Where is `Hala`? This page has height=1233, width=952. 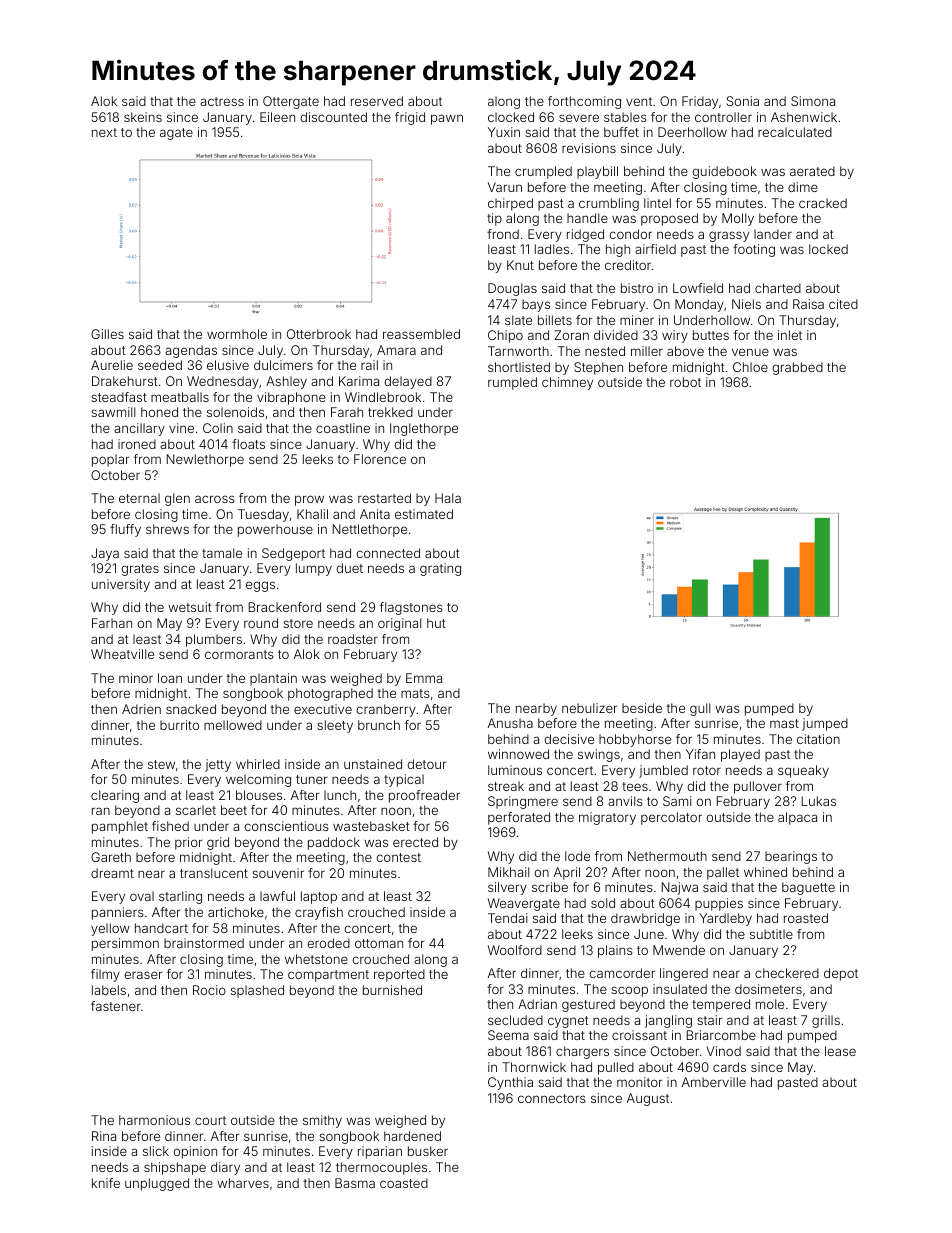 Hala is located at coordinates (448, 498).
